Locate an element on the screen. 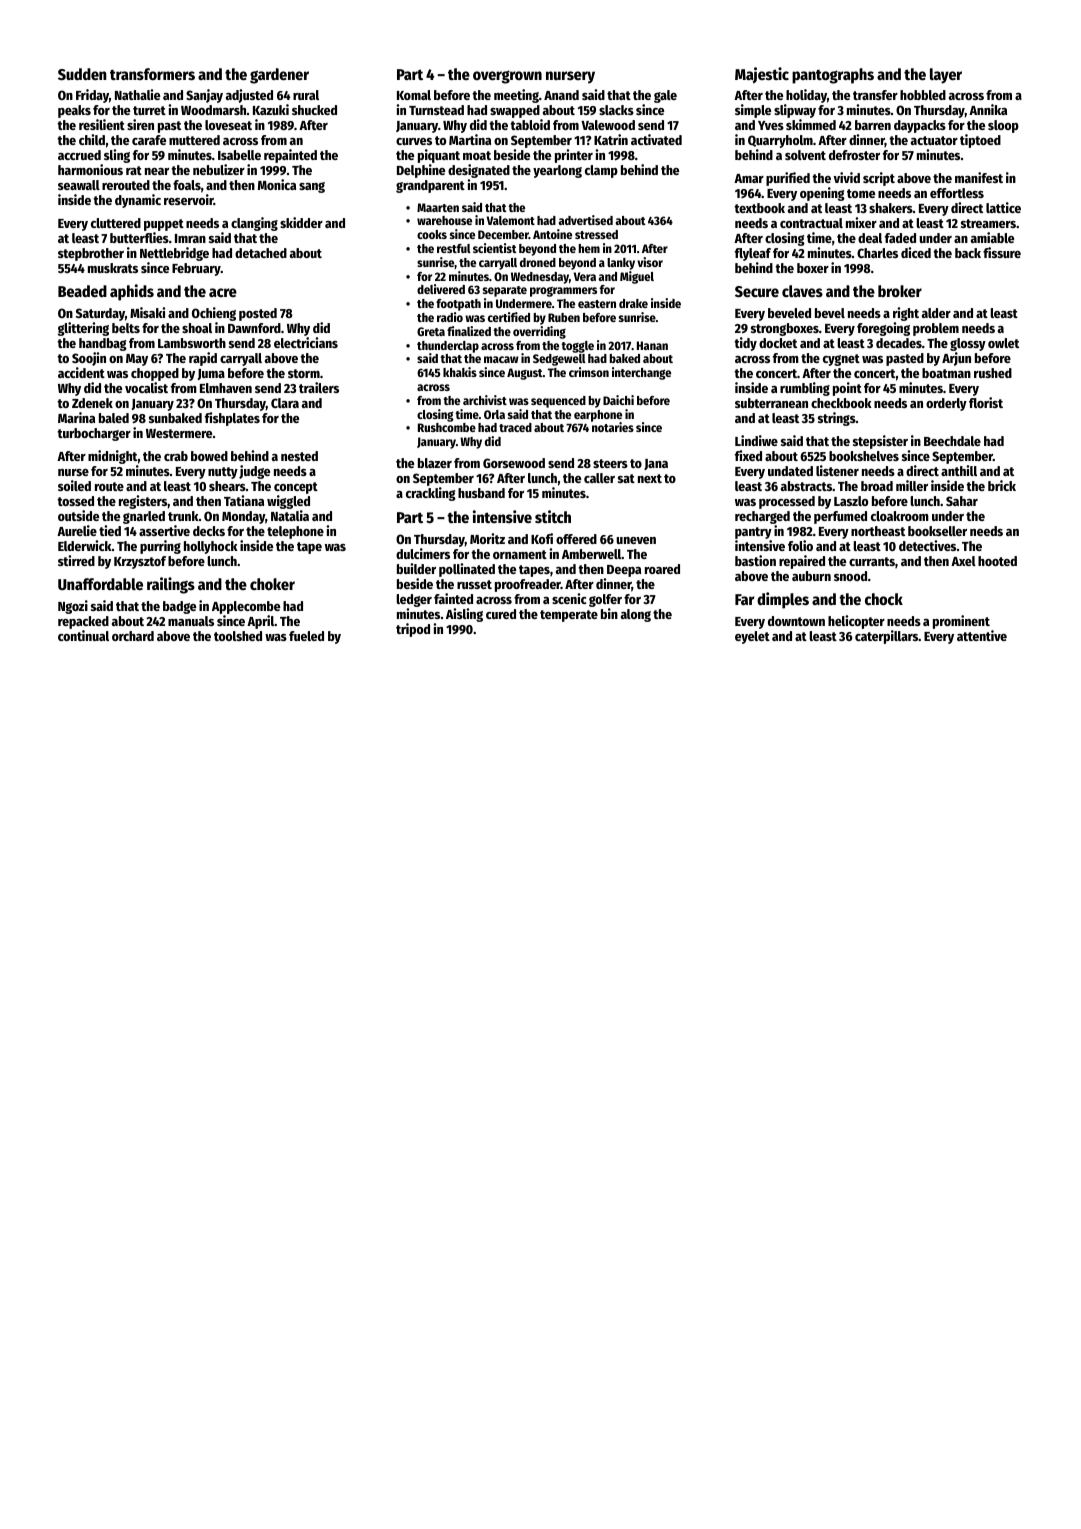 The image size is (1081, 1529). Yves is located at coordinates (771, 125).
